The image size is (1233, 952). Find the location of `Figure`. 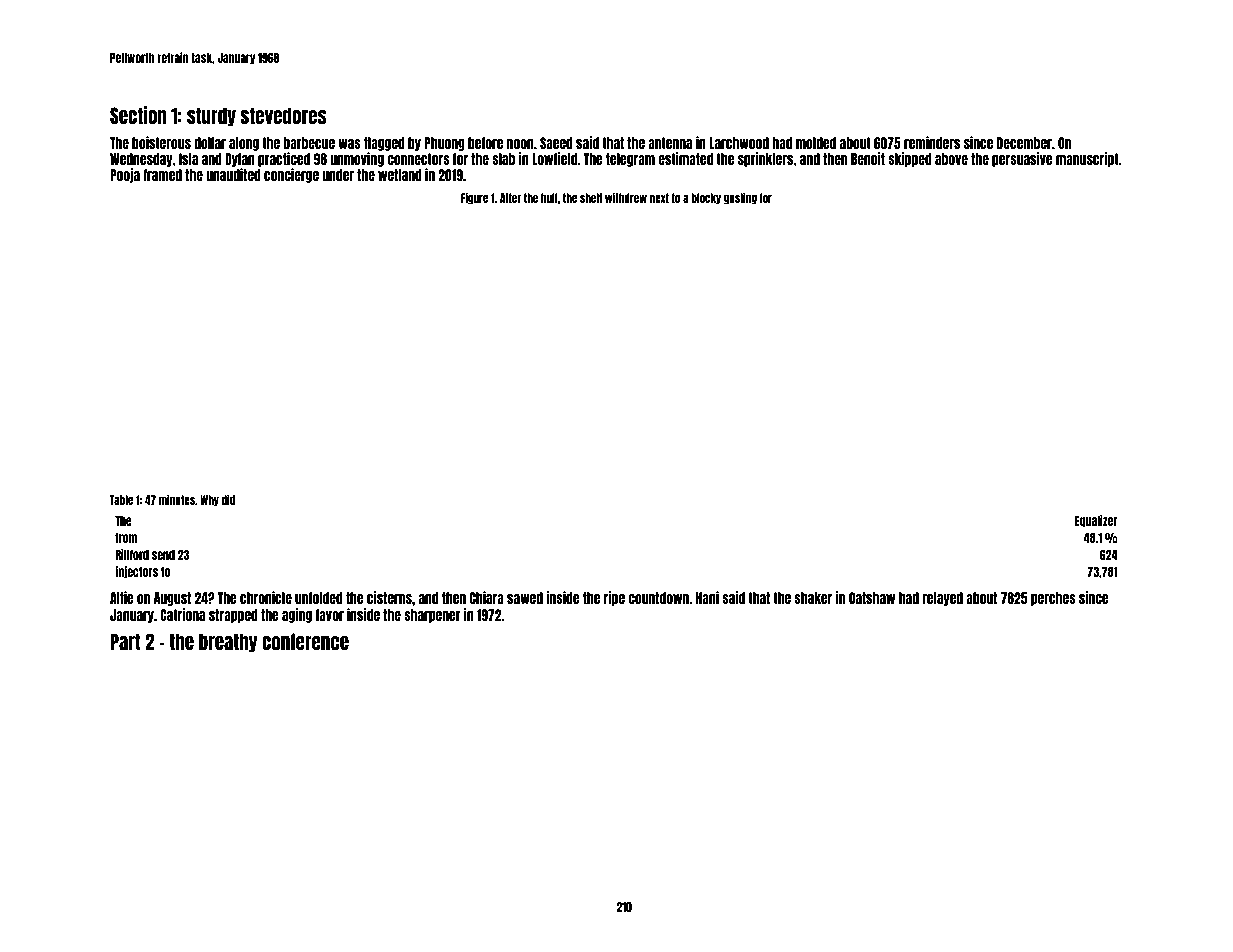

Figure is located at coordinates (474, 198).
